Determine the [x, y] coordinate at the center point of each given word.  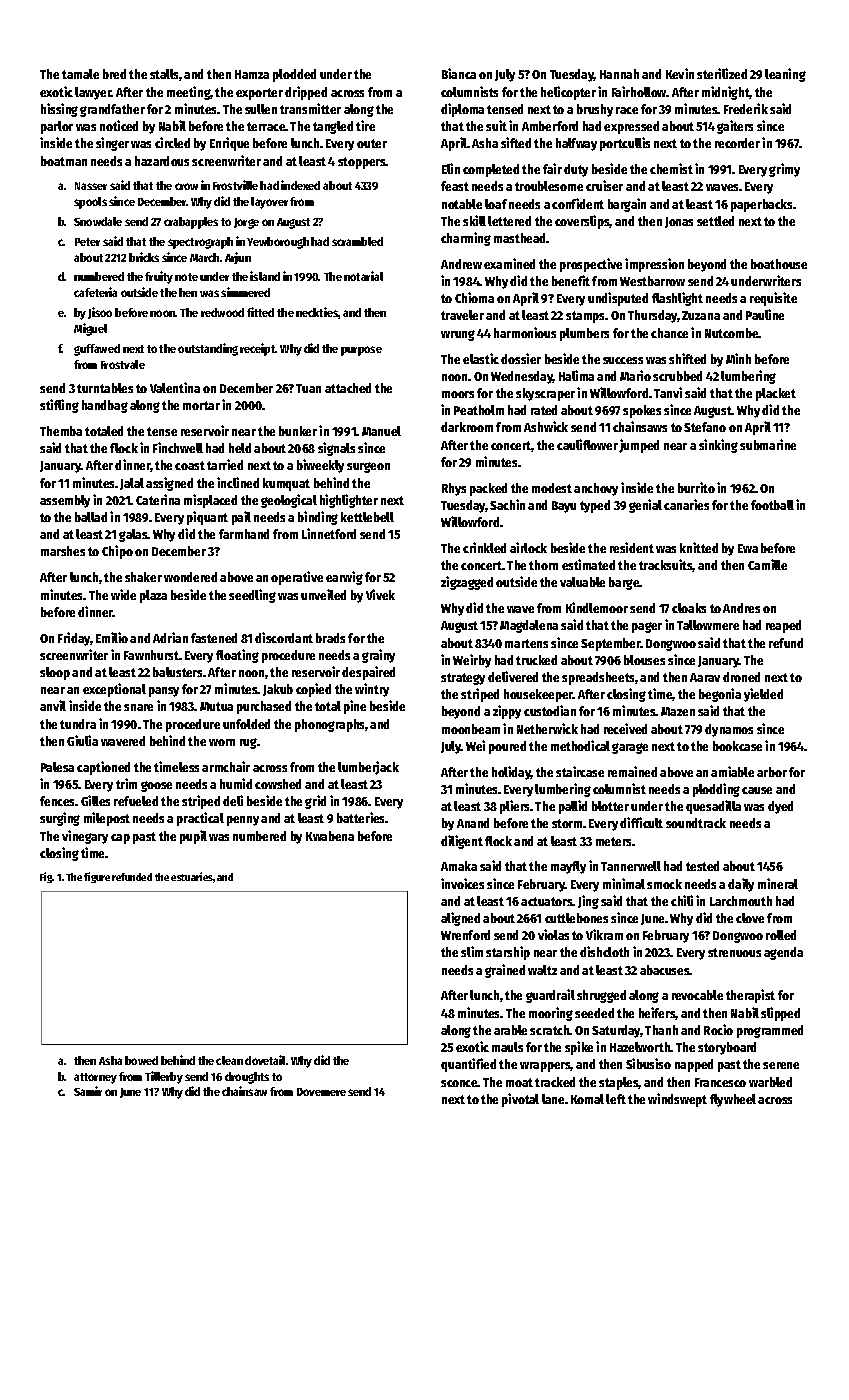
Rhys [454, 489]
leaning [785, 75]
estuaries [192, 876]
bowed [141, 1060]
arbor [772, 772]
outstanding [208, 349]
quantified [468, 1065]
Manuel [381, 431]
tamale [80, 74]
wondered [190, 577]
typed [595, 506]
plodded [294, 75]
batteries [361, 817]
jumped [639, 446]
